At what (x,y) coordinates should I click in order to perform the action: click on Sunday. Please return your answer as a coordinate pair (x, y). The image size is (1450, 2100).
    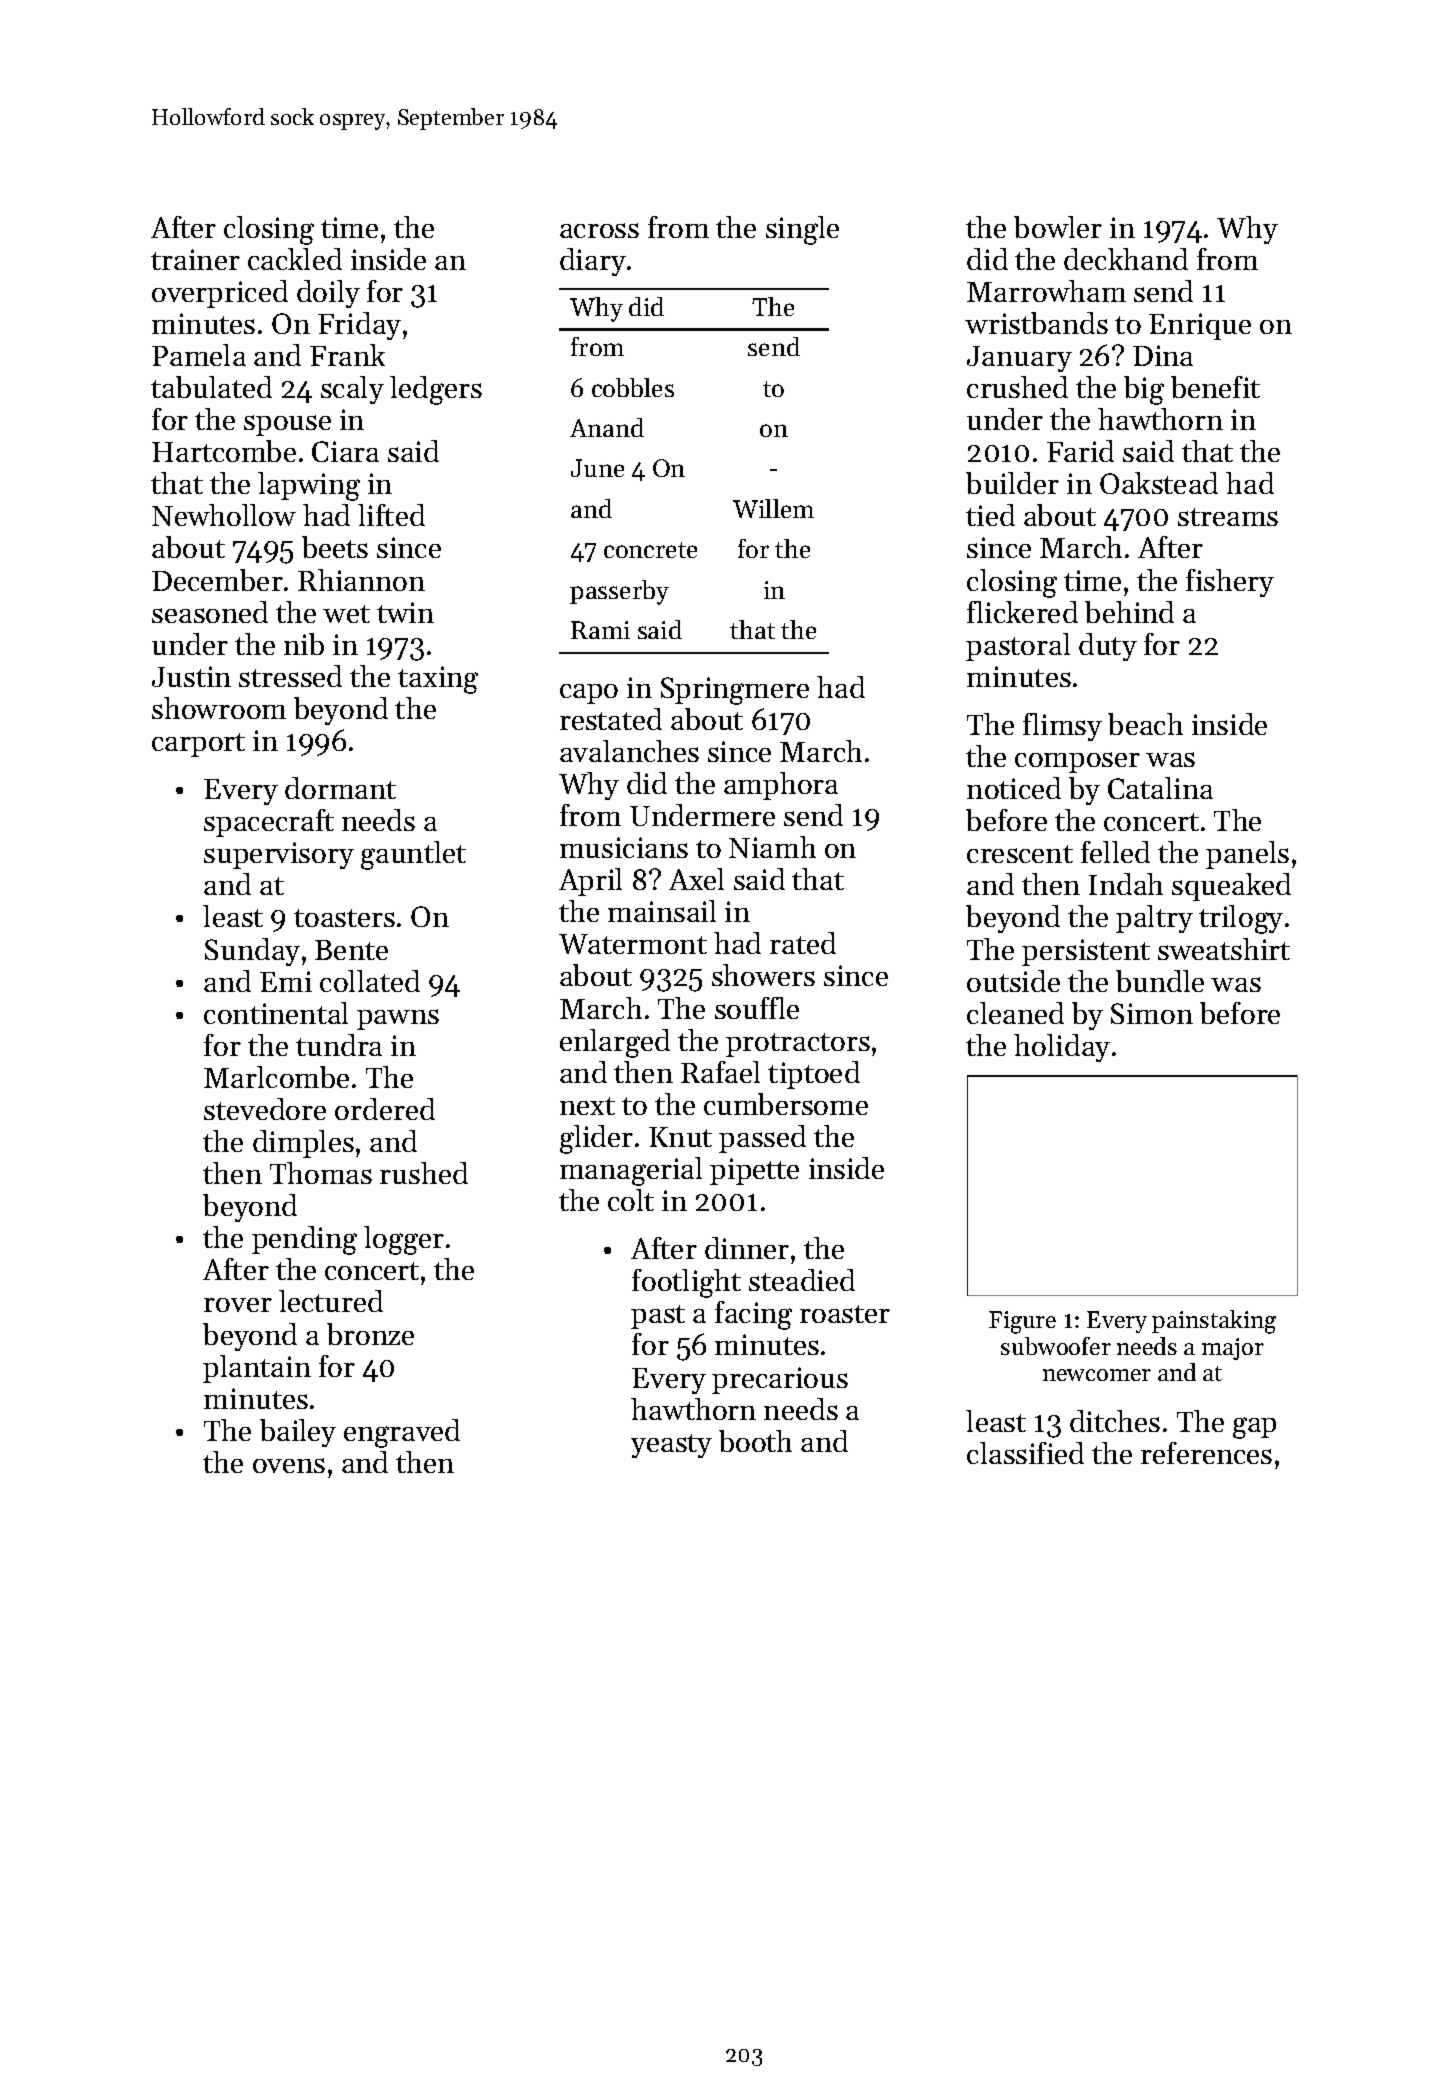
    Looking at the image, I should click on (252, 952).
